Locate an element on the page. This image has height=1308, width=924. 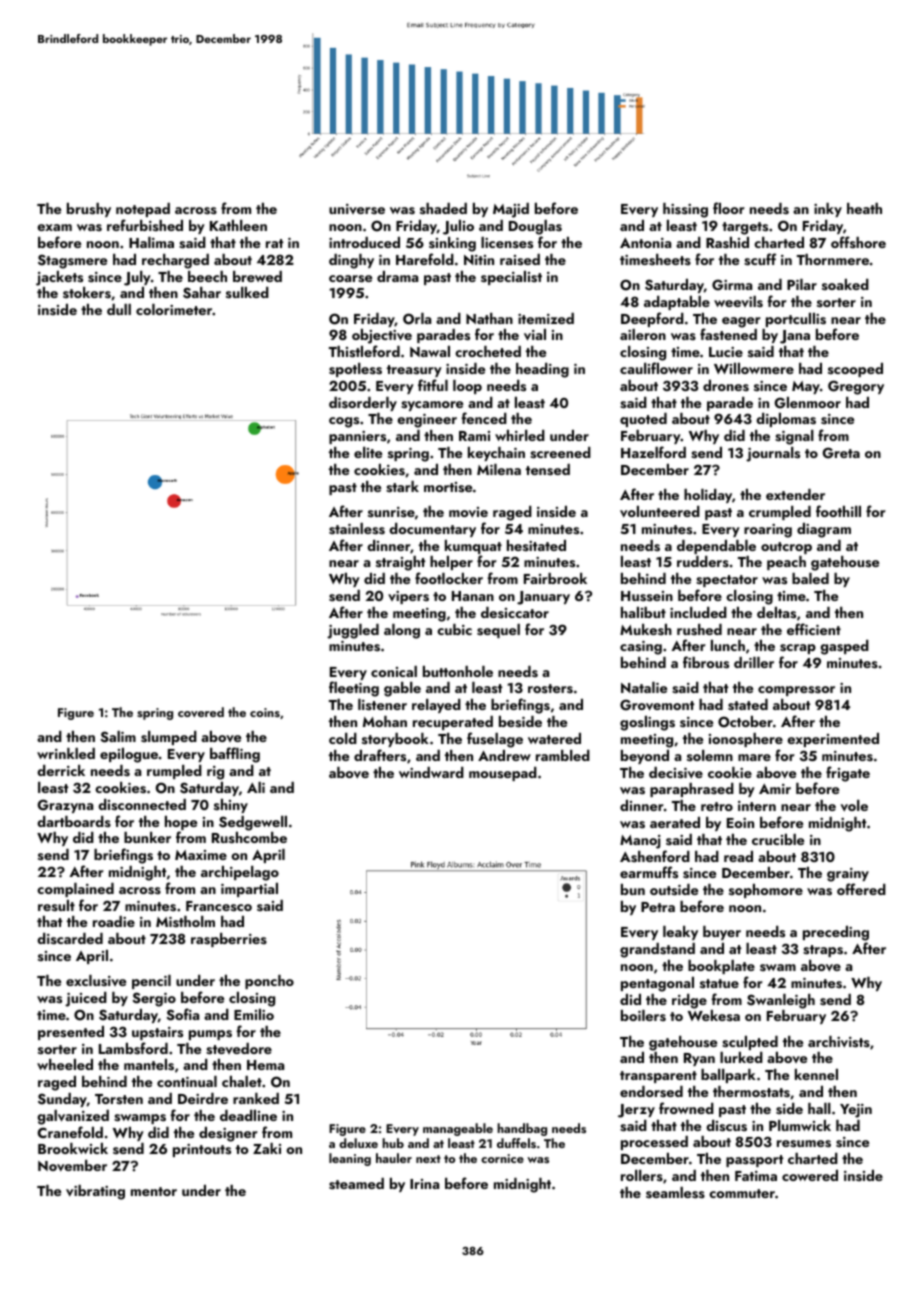
fibrous is located at coordinates (706, 662).
